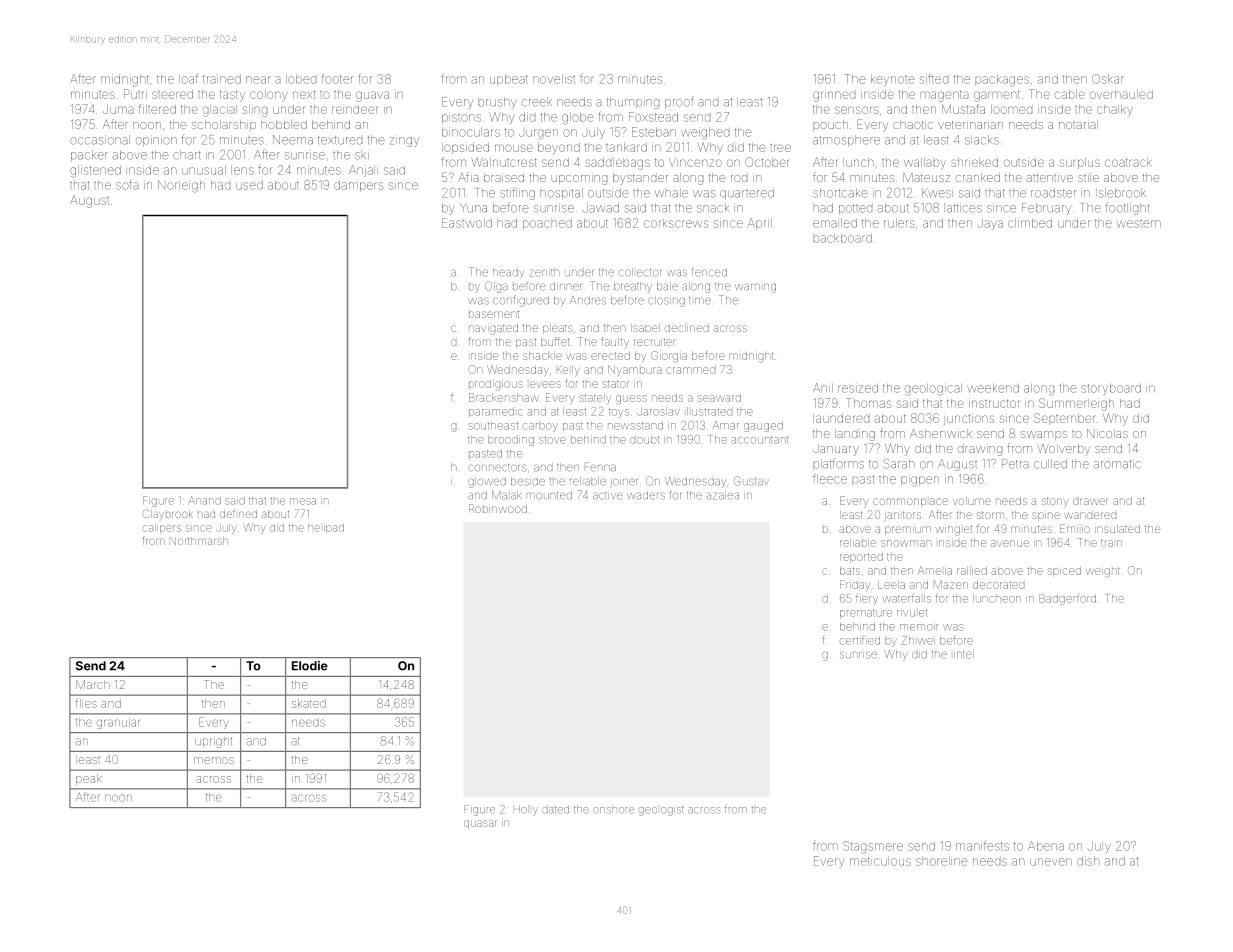 The image size is (1233, 952). What do you see at coordinates (990, 224) in the screenshot?
I see `Jaya` at bounding box center [990, 224].
